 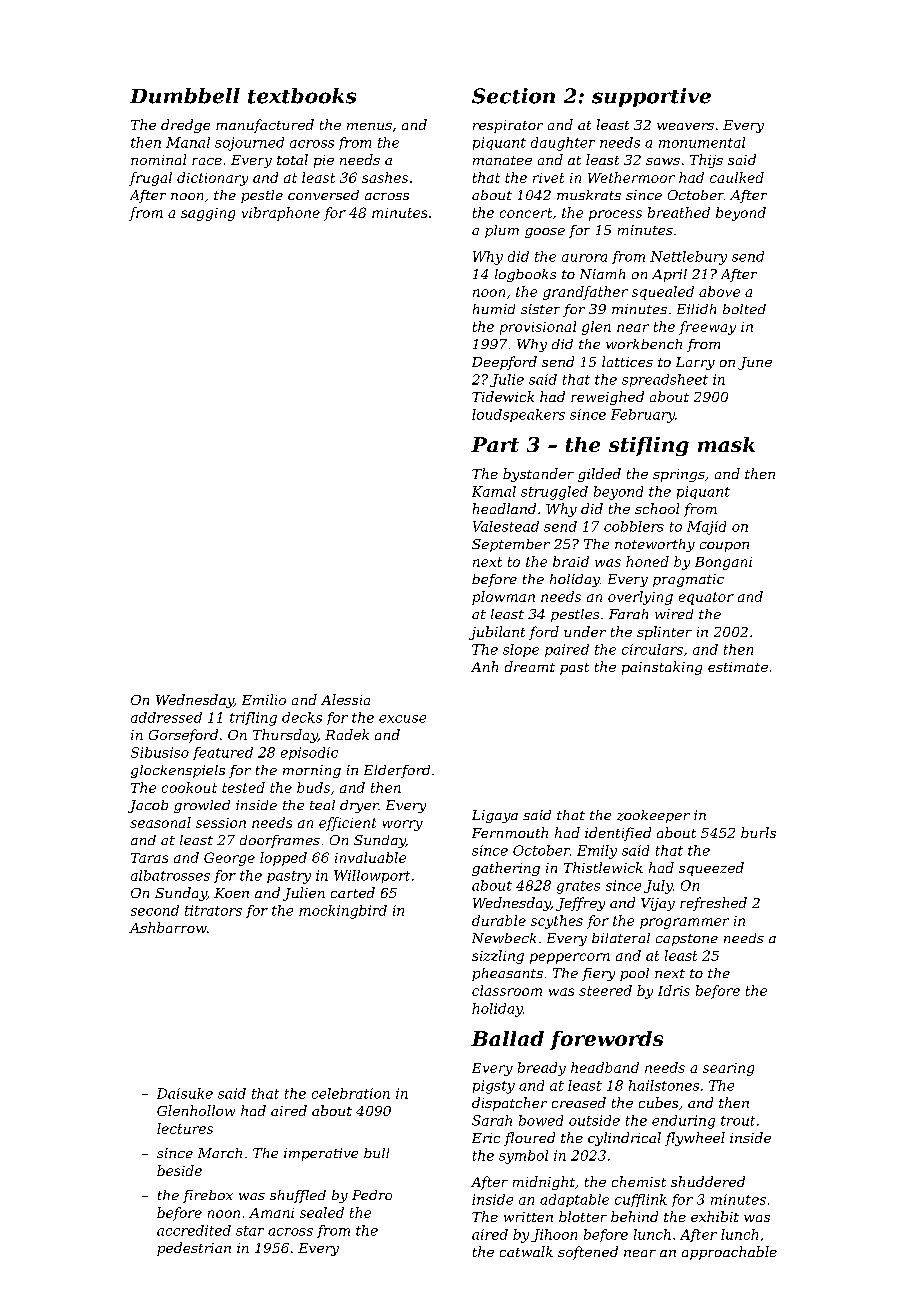 What do you see at coordinates (345, 699) in the screenshot?
I see `Alessia` at bounding box center [345, 699].
